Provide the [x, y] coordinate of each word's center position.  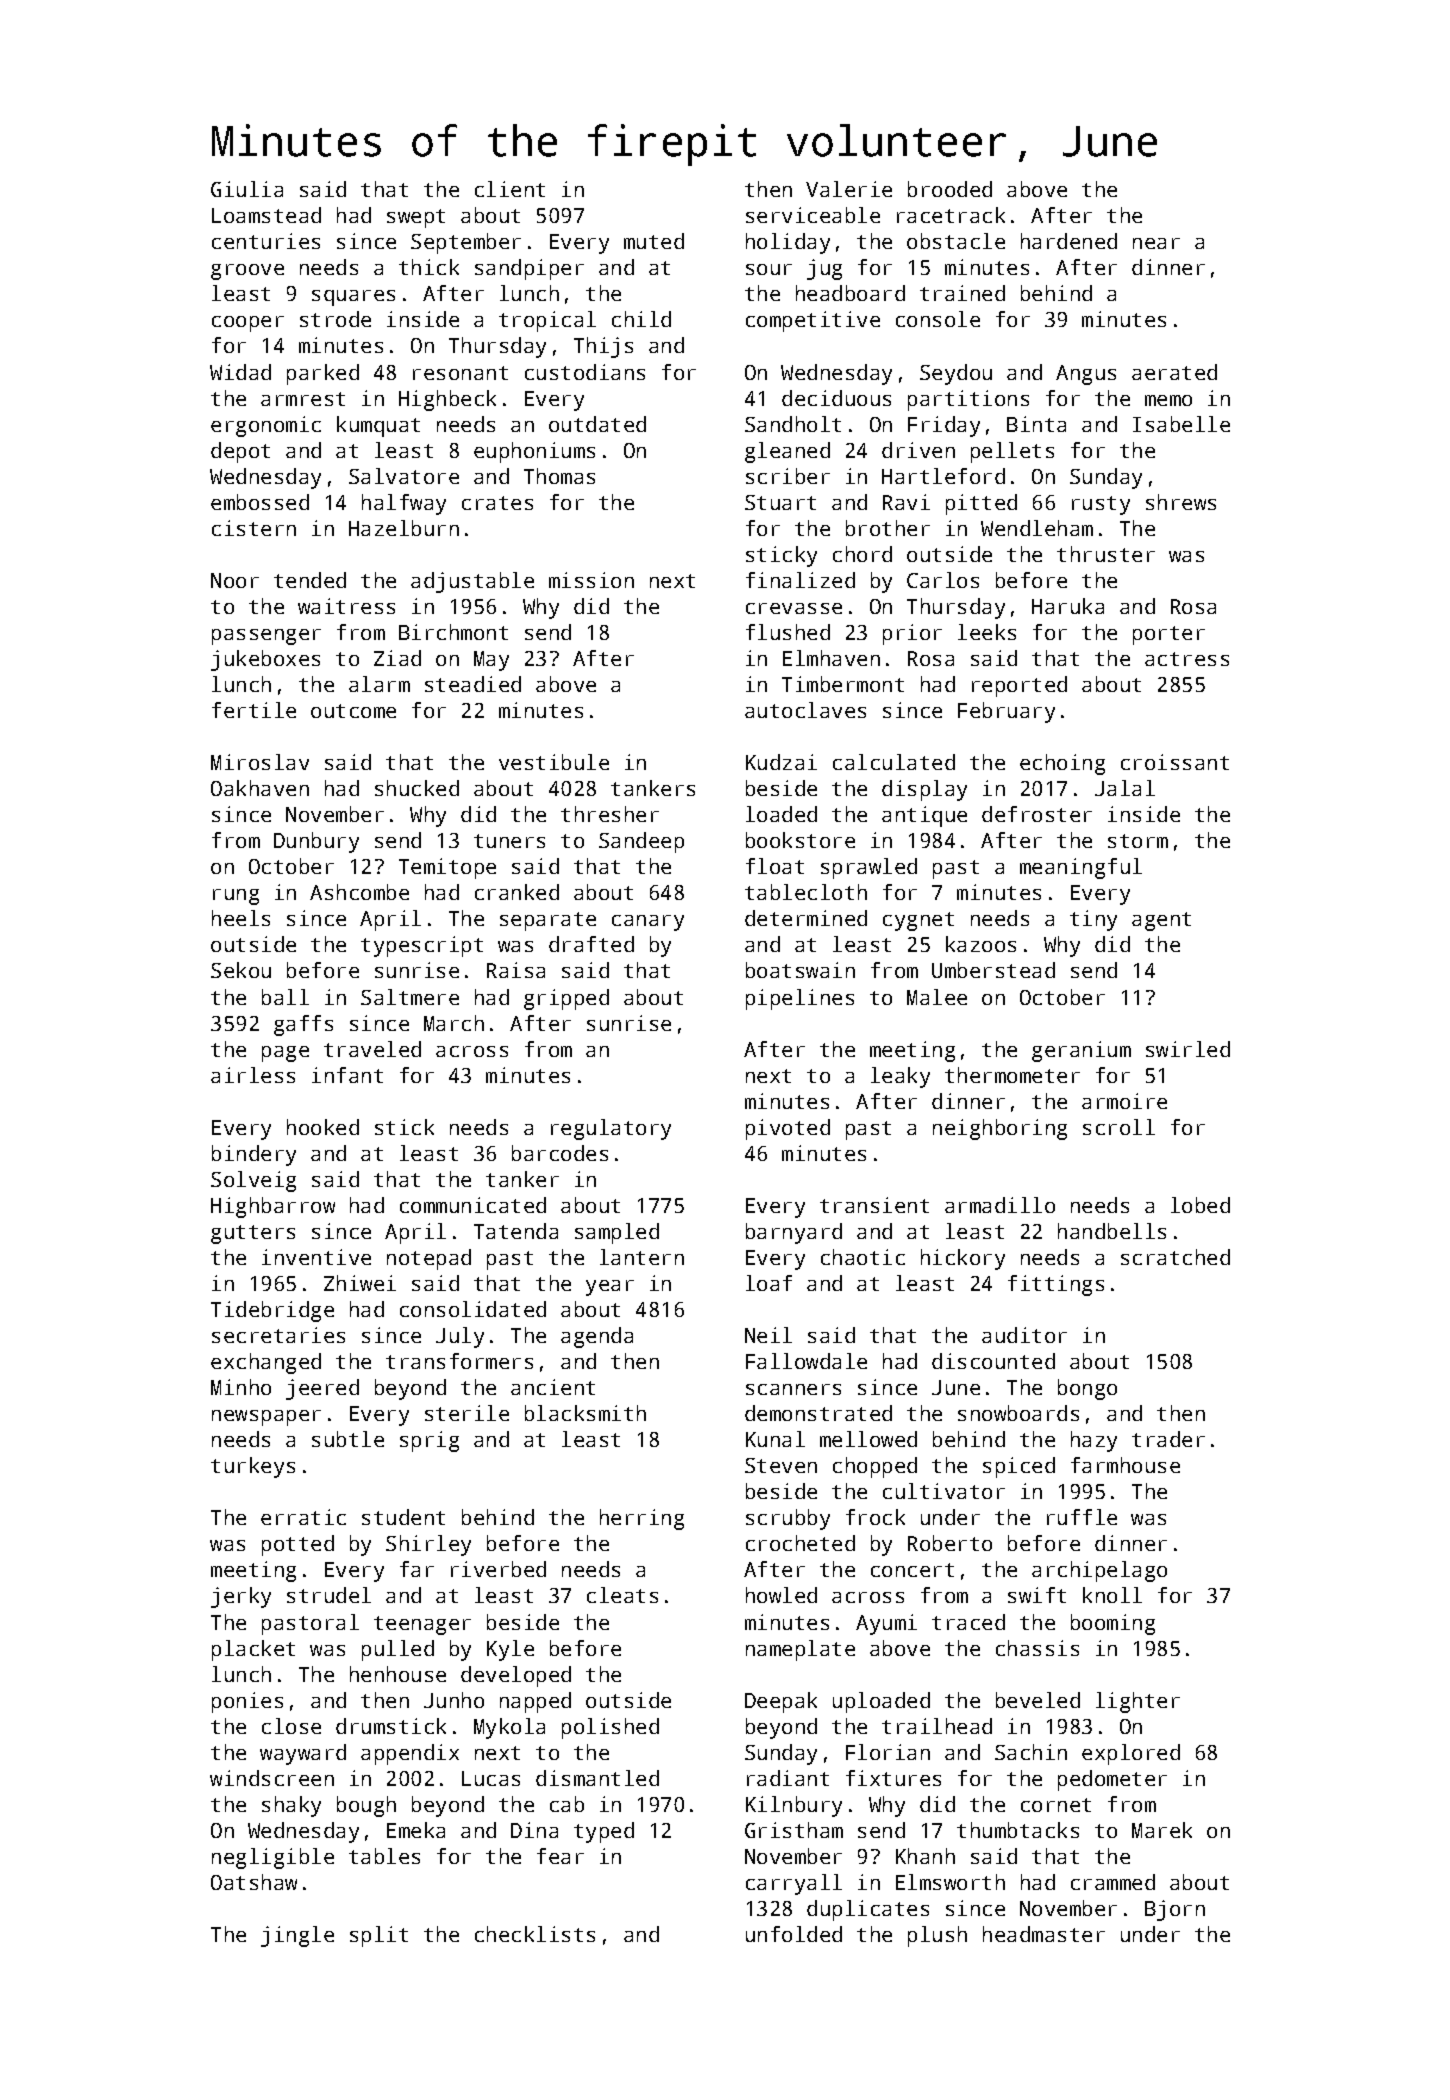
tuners [509, 841]
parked [323, 374]
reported [1019, 686]
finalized [800, 580]
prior [912, 634]
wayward [303, 1754]
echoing [1062, 764]
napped [535, 1702]
